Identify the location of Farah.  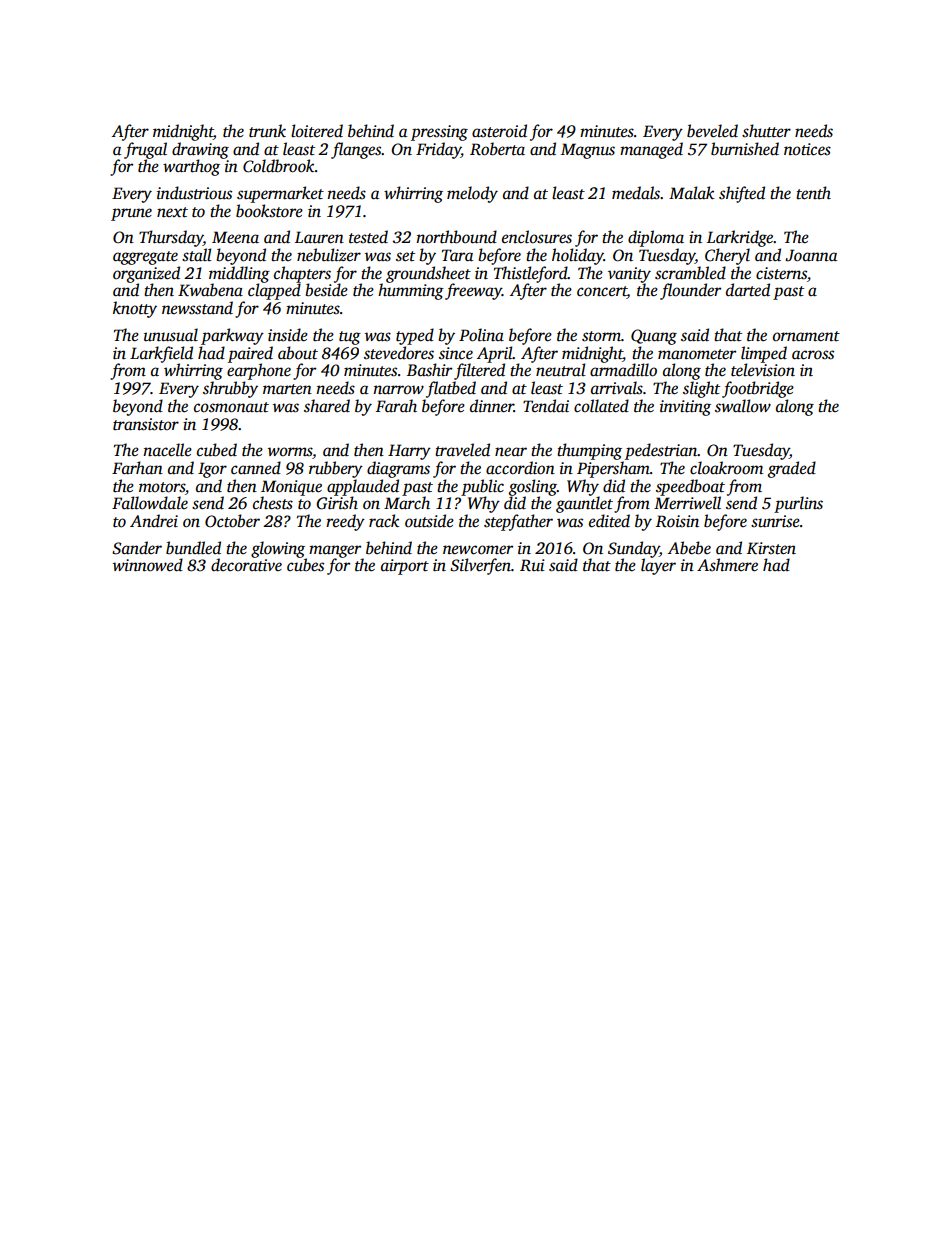
(396, 405).
